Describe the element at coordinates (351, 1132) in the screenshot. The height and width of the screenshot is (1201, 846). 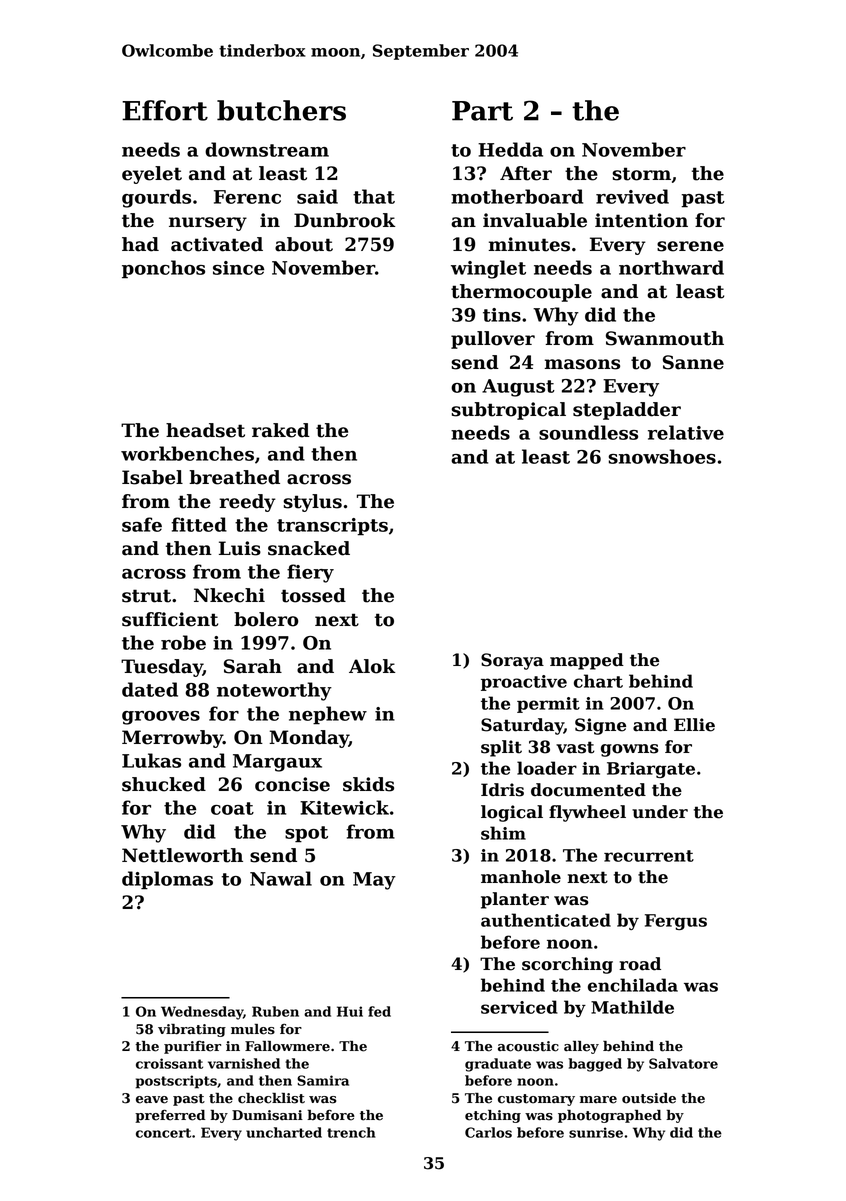
I see `trench` at that location.
